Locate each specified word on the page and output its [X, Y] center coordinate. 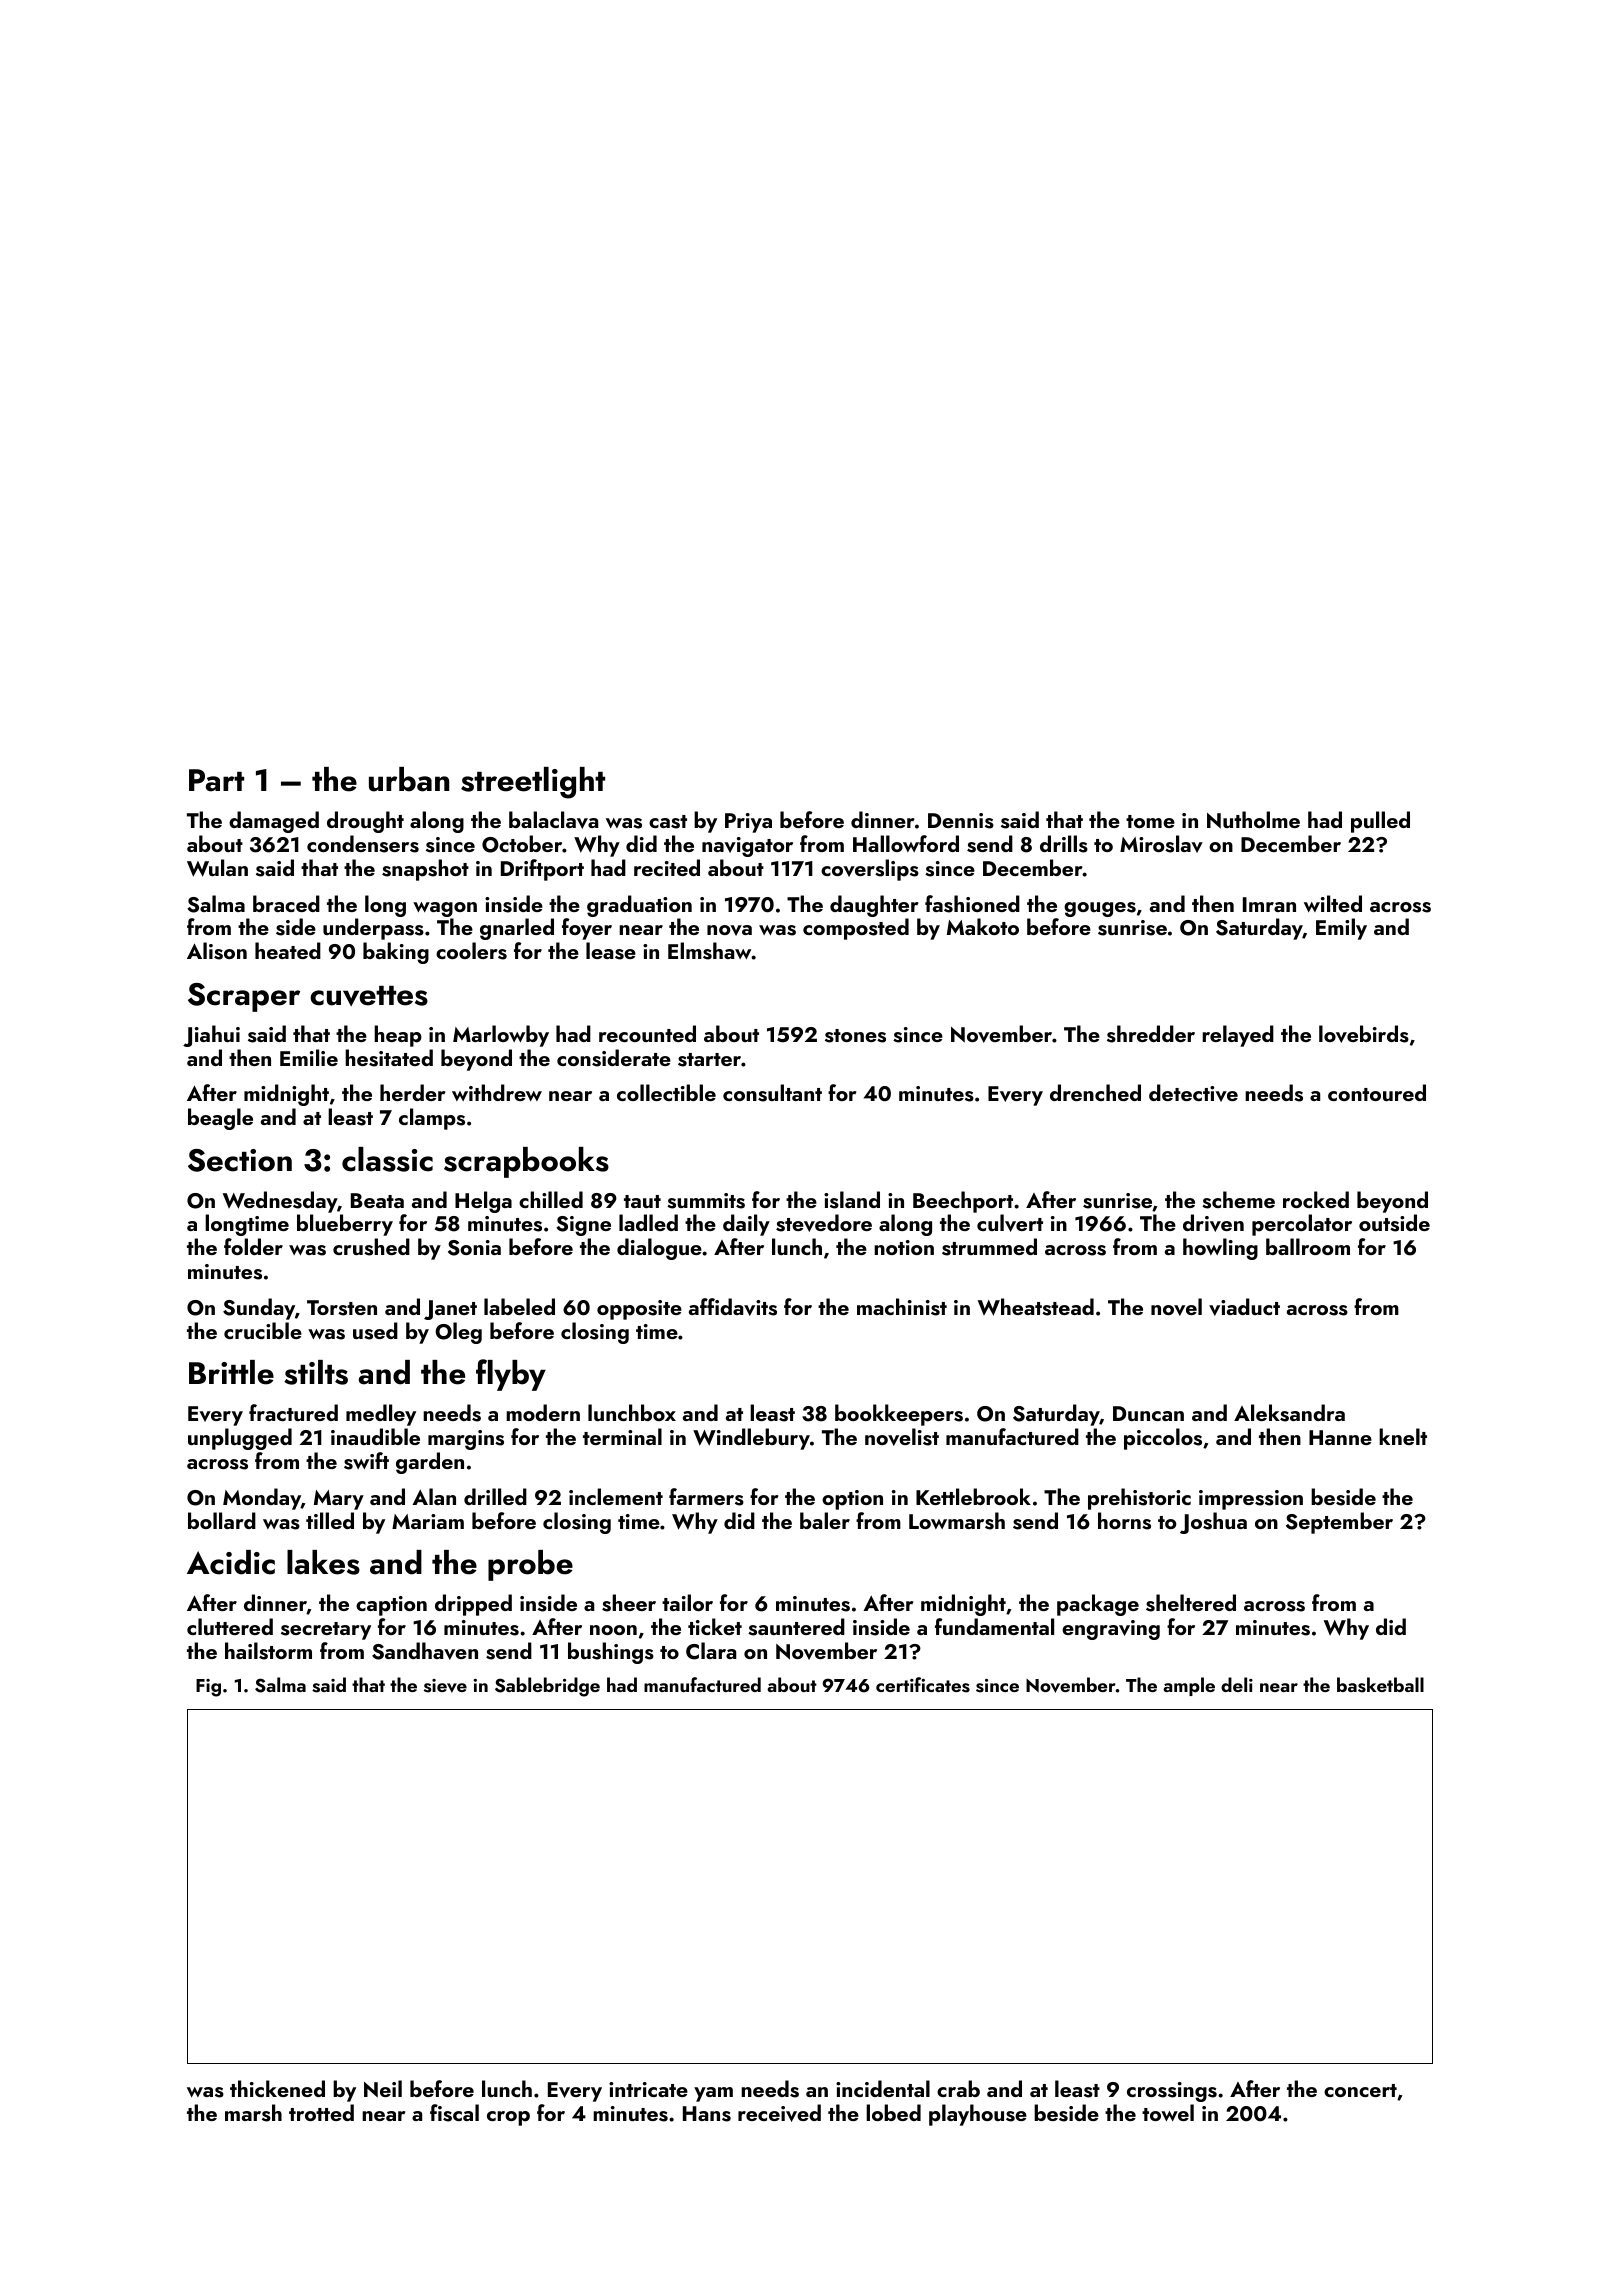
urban [409, 779]
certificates [923, 1685]
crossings [1172, 2092]
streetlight [533, 783]
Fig [208, 1688]
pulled [1380, 822]
